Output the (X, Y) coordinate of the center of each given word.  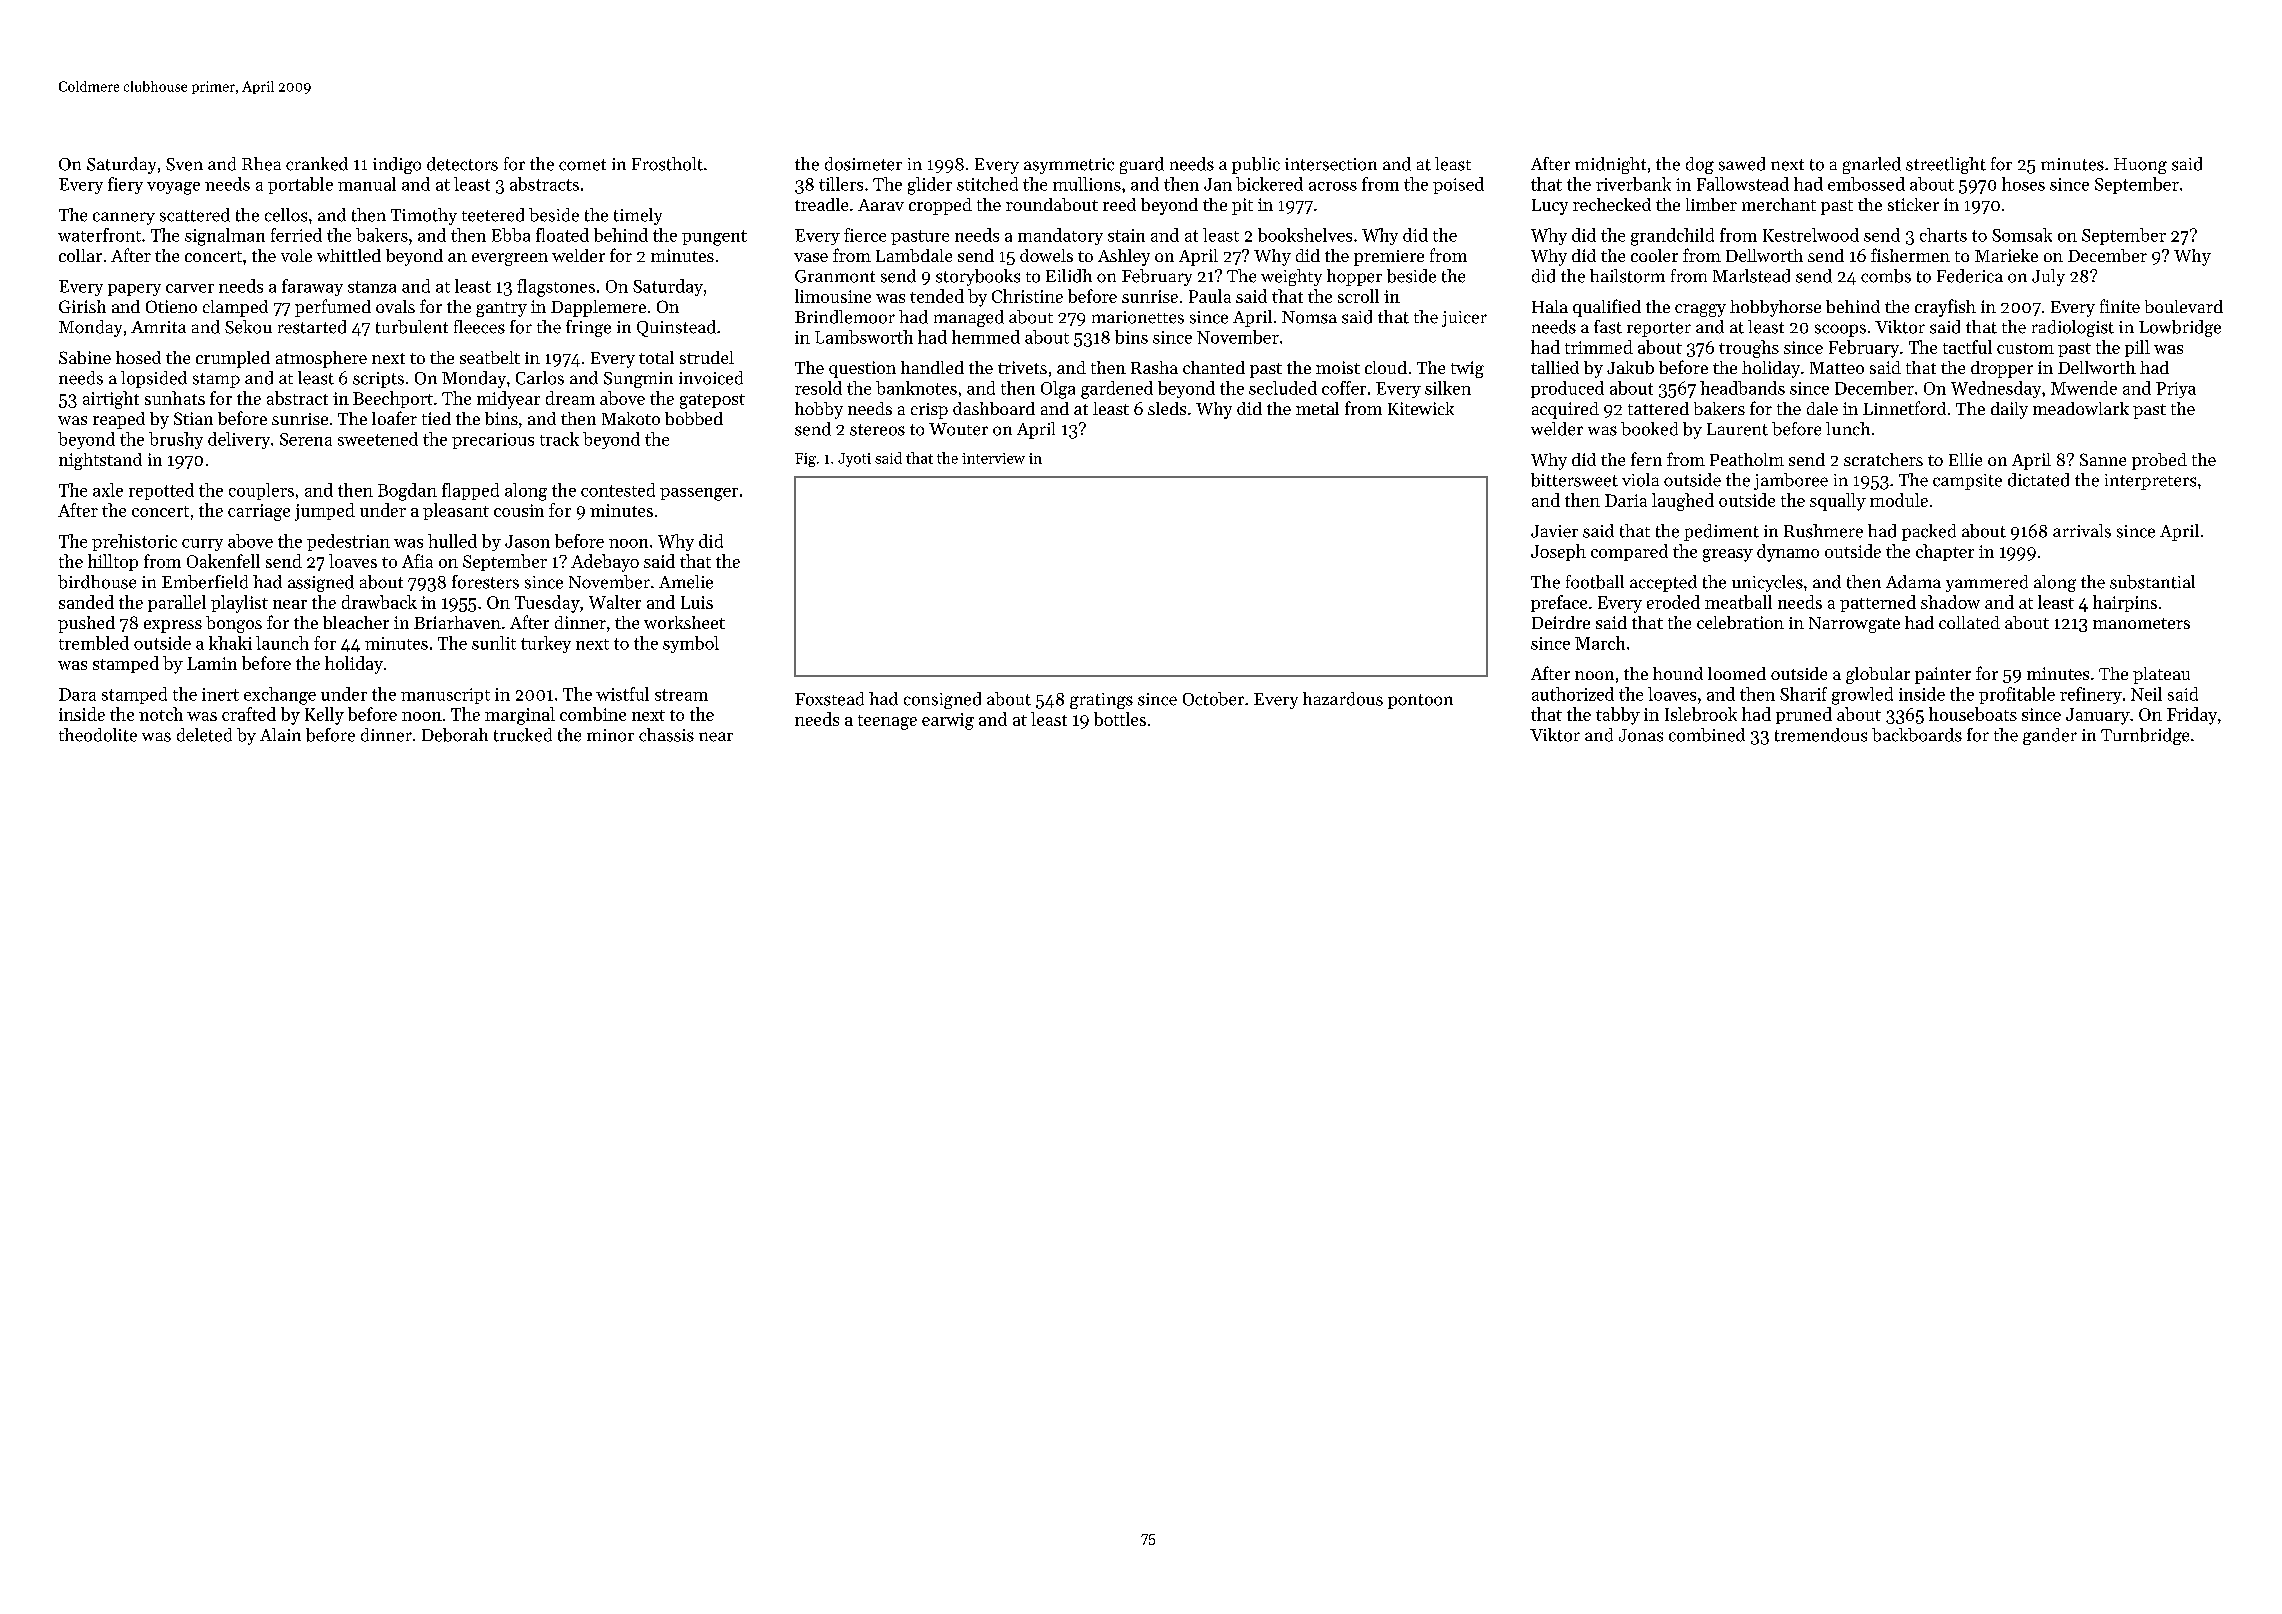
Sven (184, 164)
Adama (1913, 582)
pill (2137, 348)
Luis (697, 602)
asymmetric (1069, 166)
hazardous (1343, 699)
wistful (622, 694)
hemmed (986, 337)
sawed (1742, 164)
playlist (239, 604)
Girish (82, 306)
